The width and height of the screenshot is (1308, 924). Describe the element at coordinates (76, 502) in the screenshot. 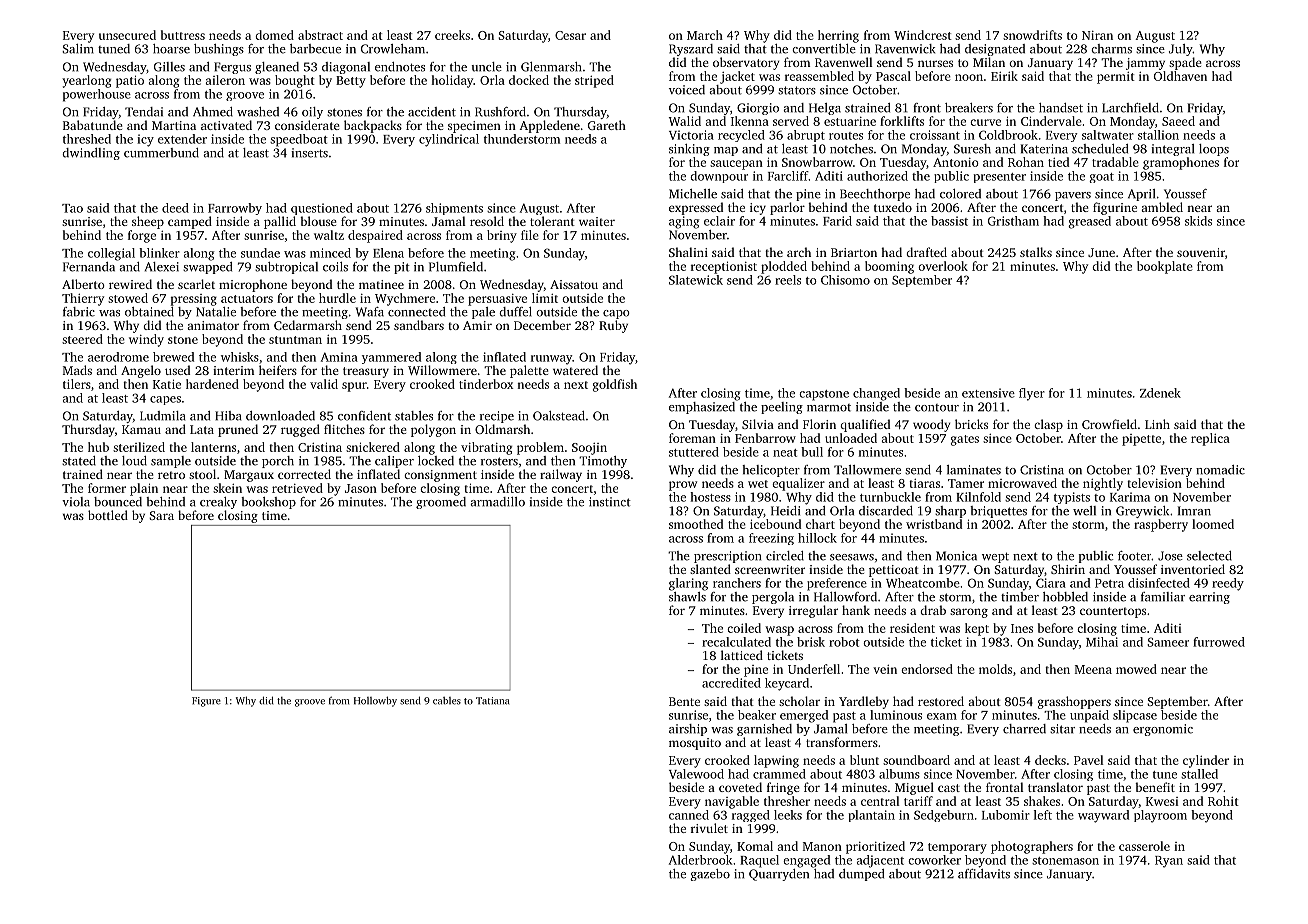

I see `viola` at that location.
